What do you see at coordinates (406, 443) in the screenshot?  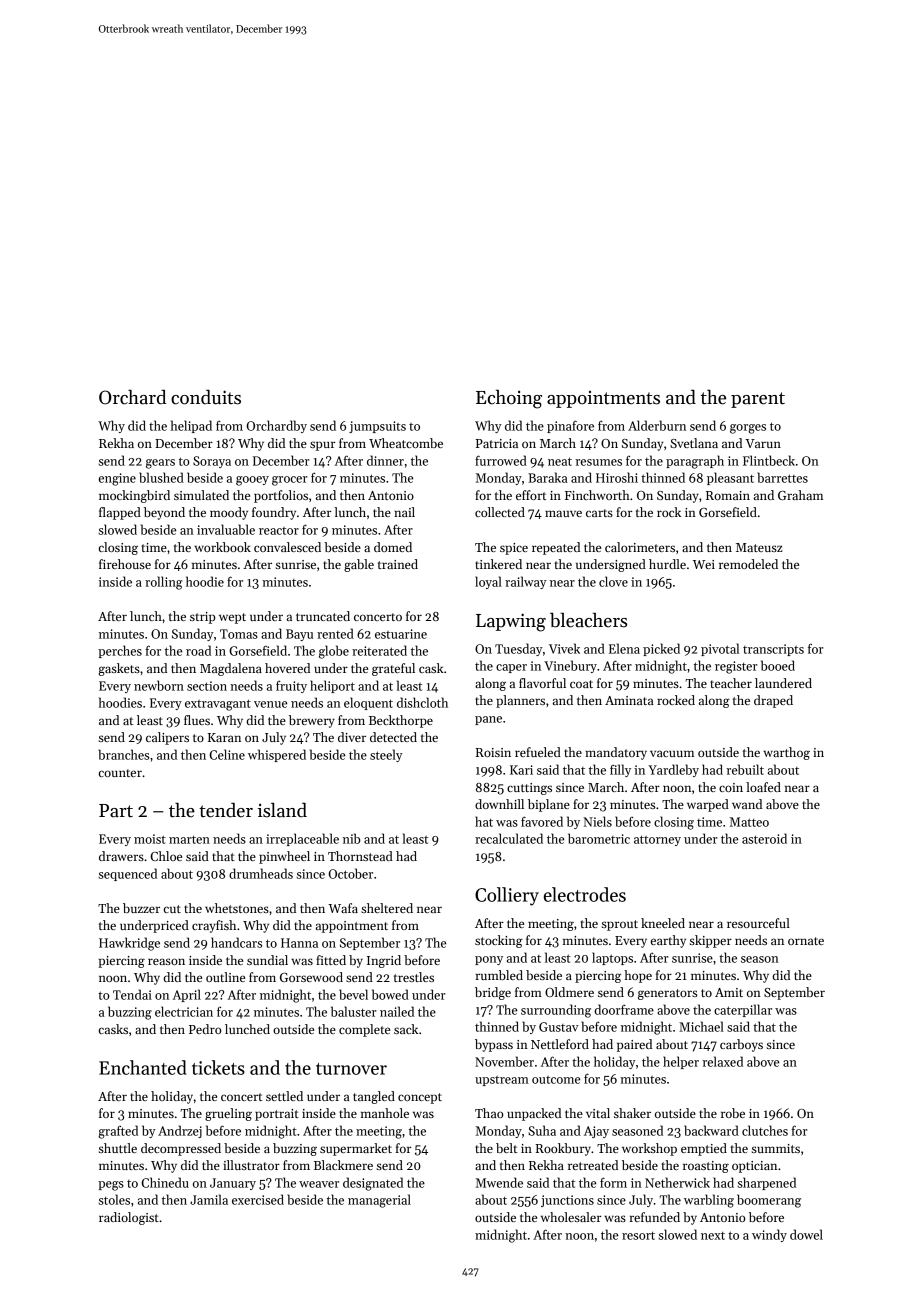 I see `Wheatcombe` at bounding box center [406, 443].
